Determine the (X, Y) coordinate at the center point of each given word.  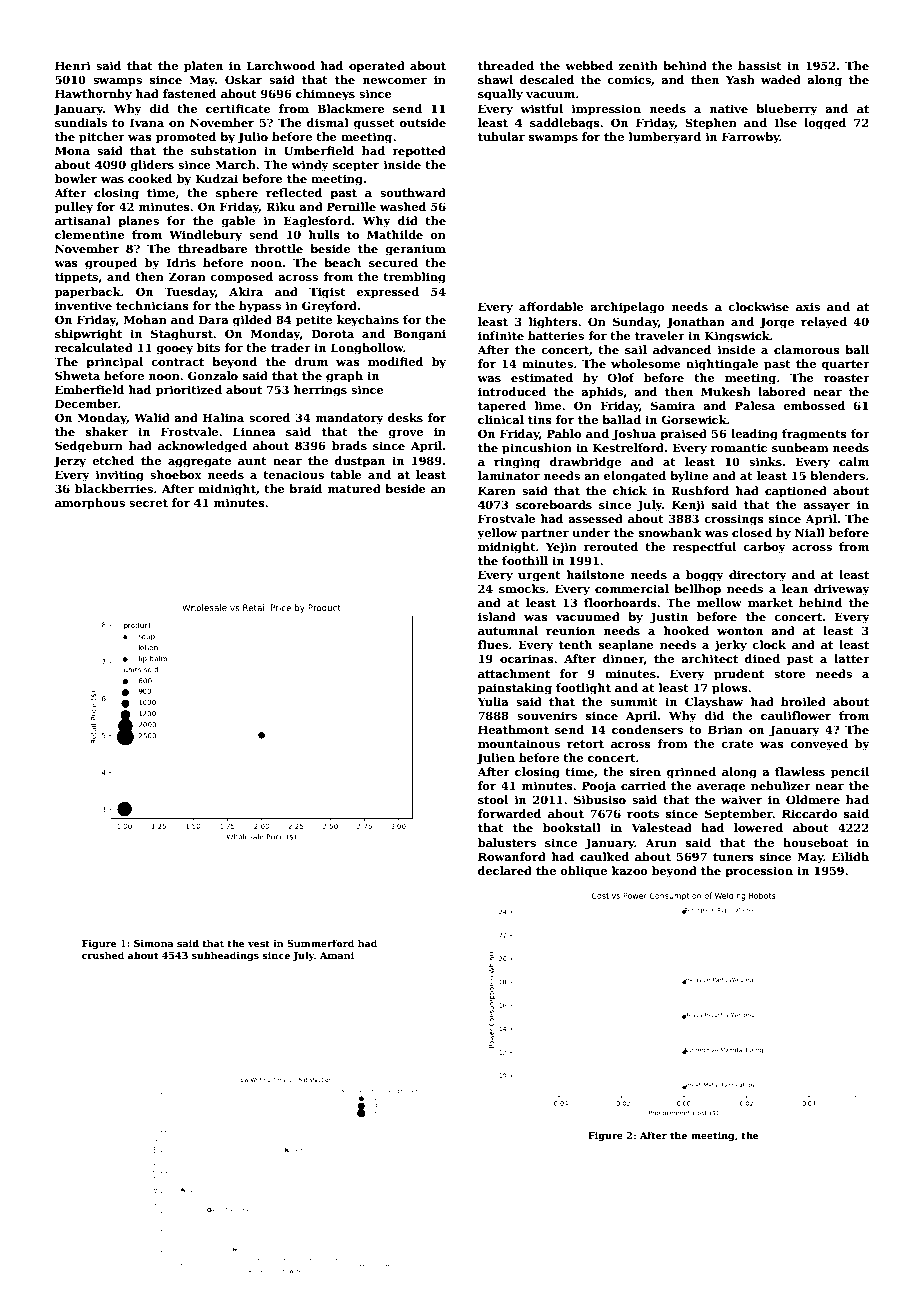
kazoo (630, 870)
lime (548, 405)
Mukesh (726, 391)
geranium (415, 250)
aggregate (199, 462)
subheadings (225, 956)
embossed (814, 405)
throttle (279, 248)
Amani (337, 955)
